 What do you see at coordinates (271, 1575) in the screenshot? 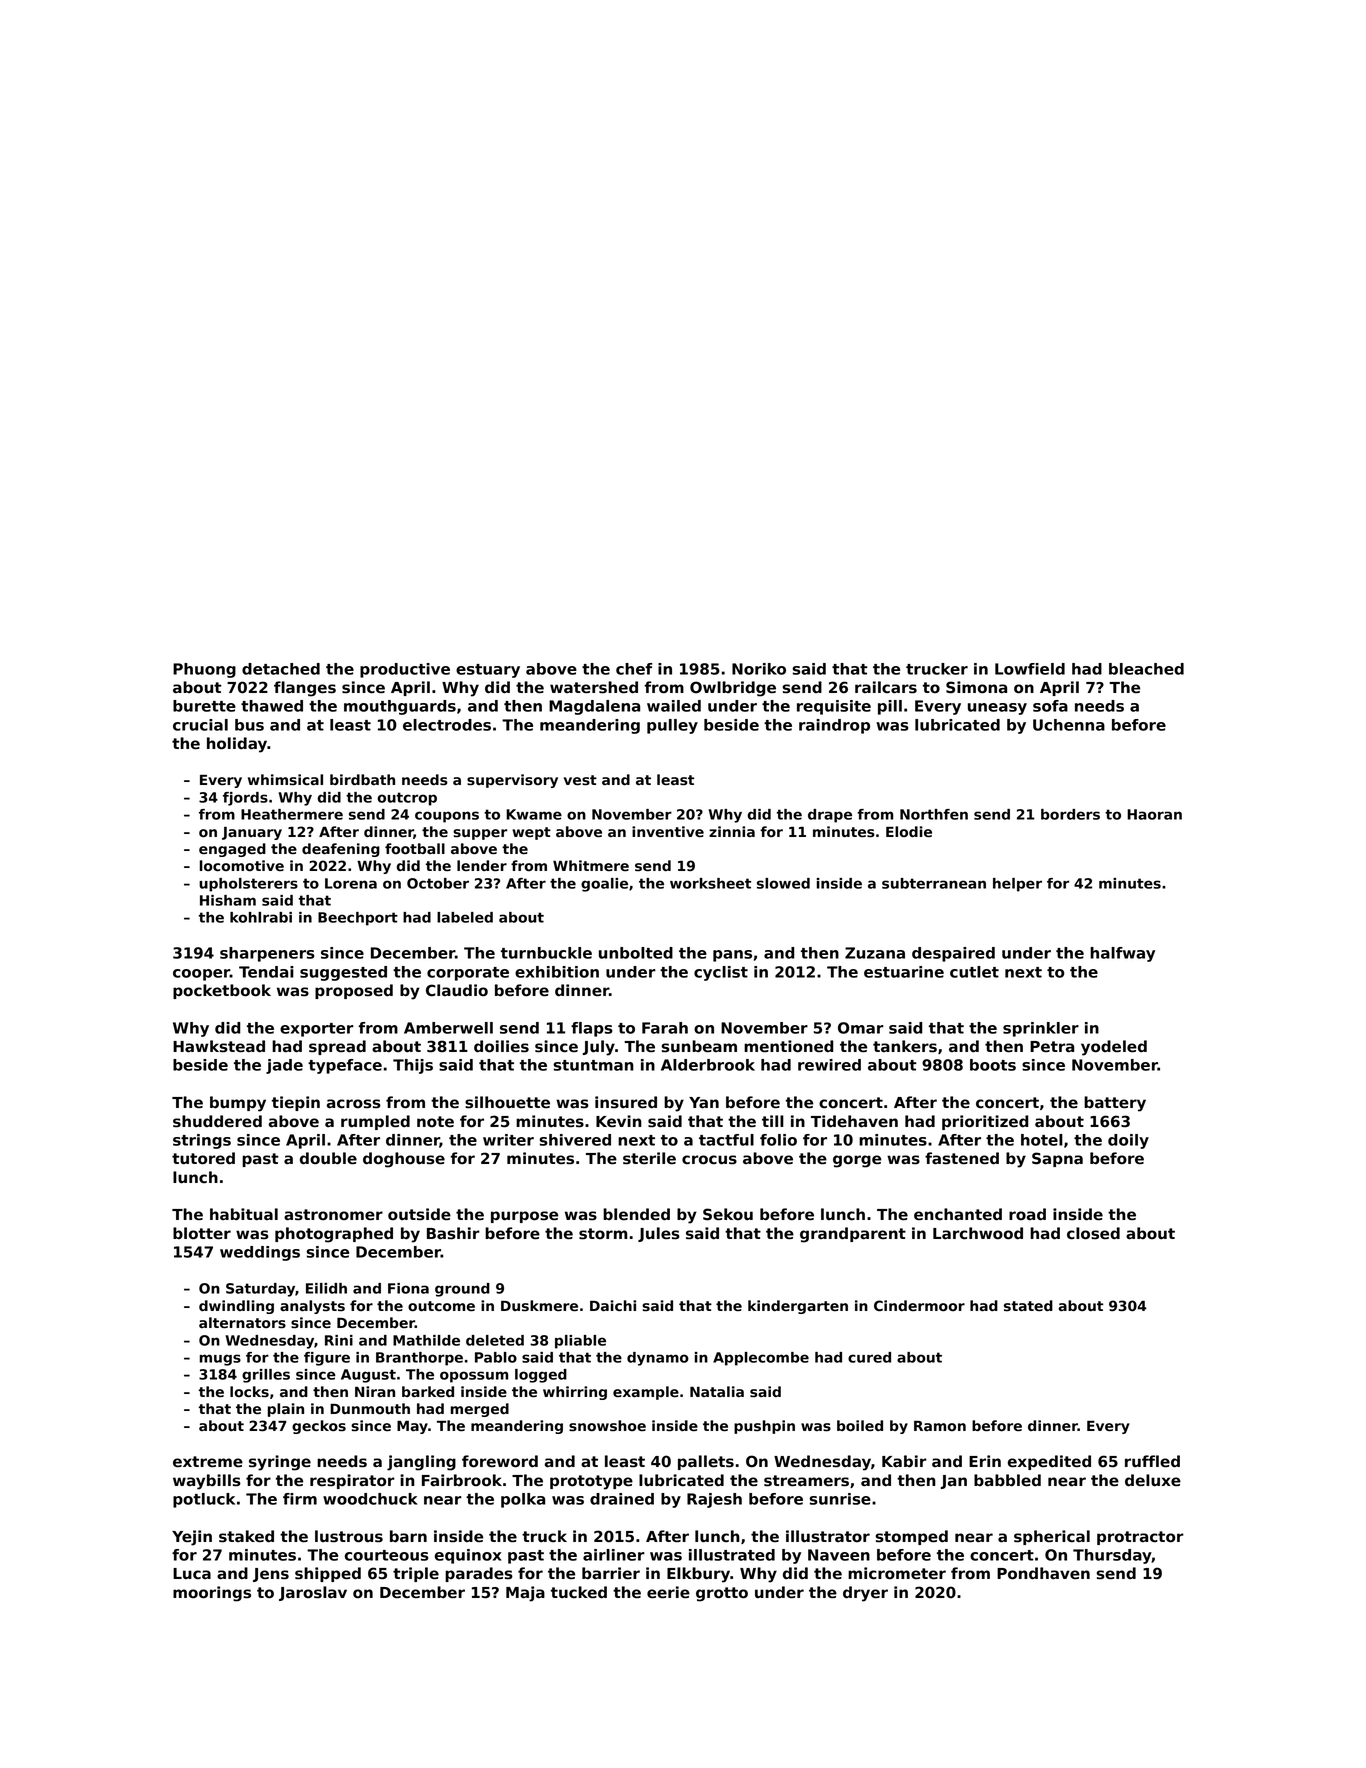
I see `Jens` at bounding box center [271, 1575].
